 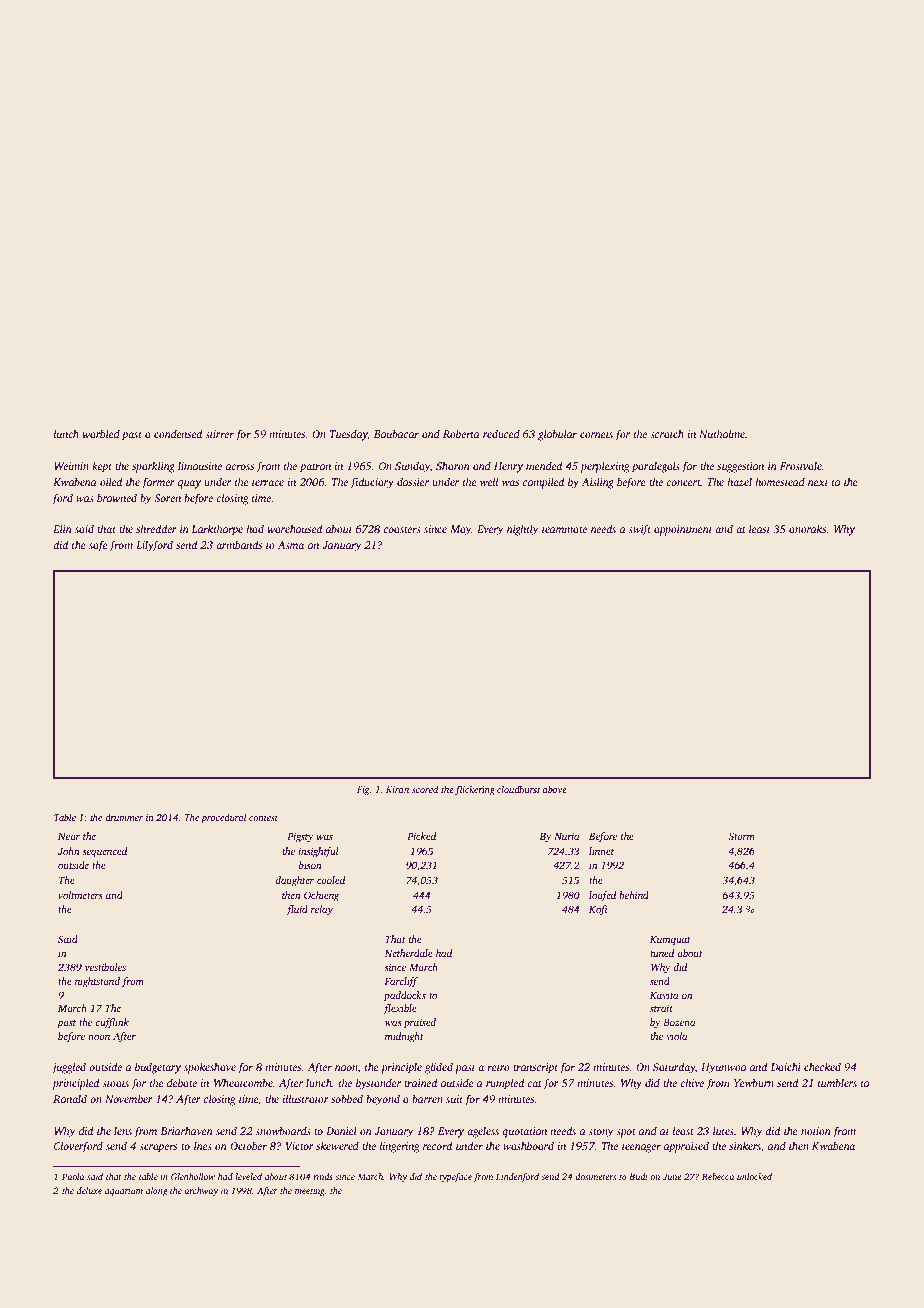 What do you see at coordinates (722, 433) in the screenshot?
I see `Nutholme` at bounding box center [722, 433].
